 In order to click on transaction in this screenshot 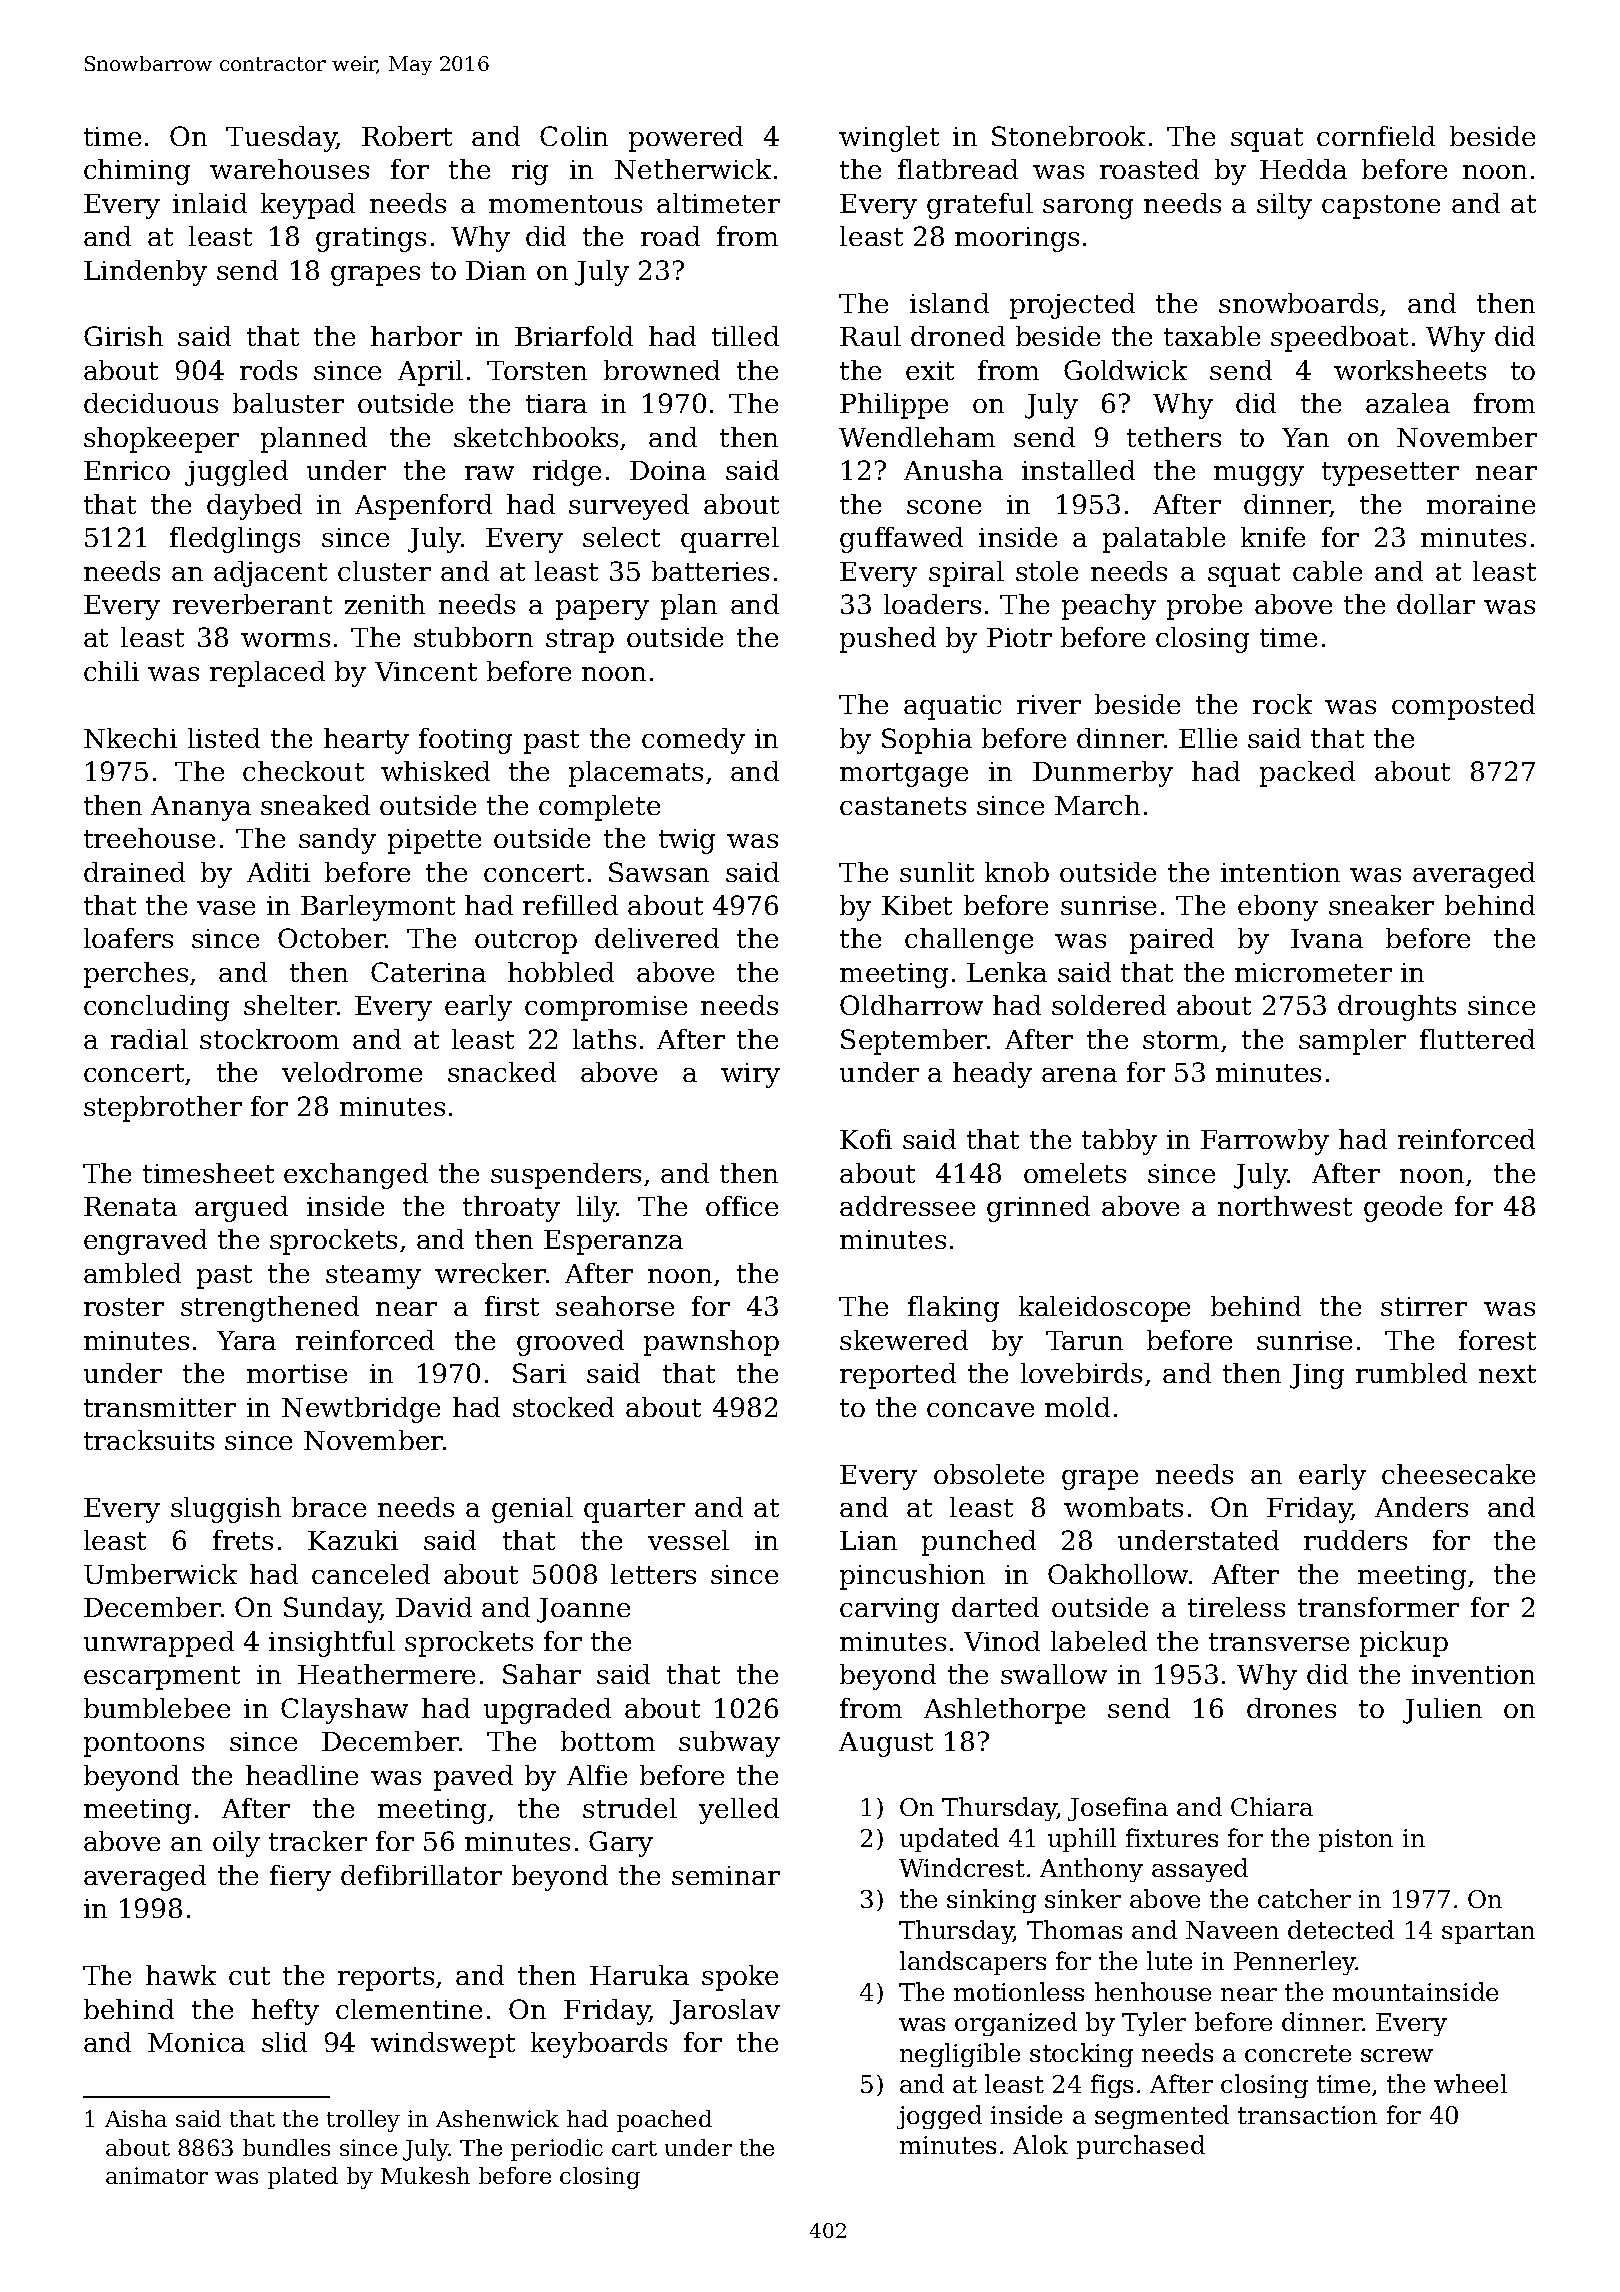, I will do `click(1307, 2115)`.
